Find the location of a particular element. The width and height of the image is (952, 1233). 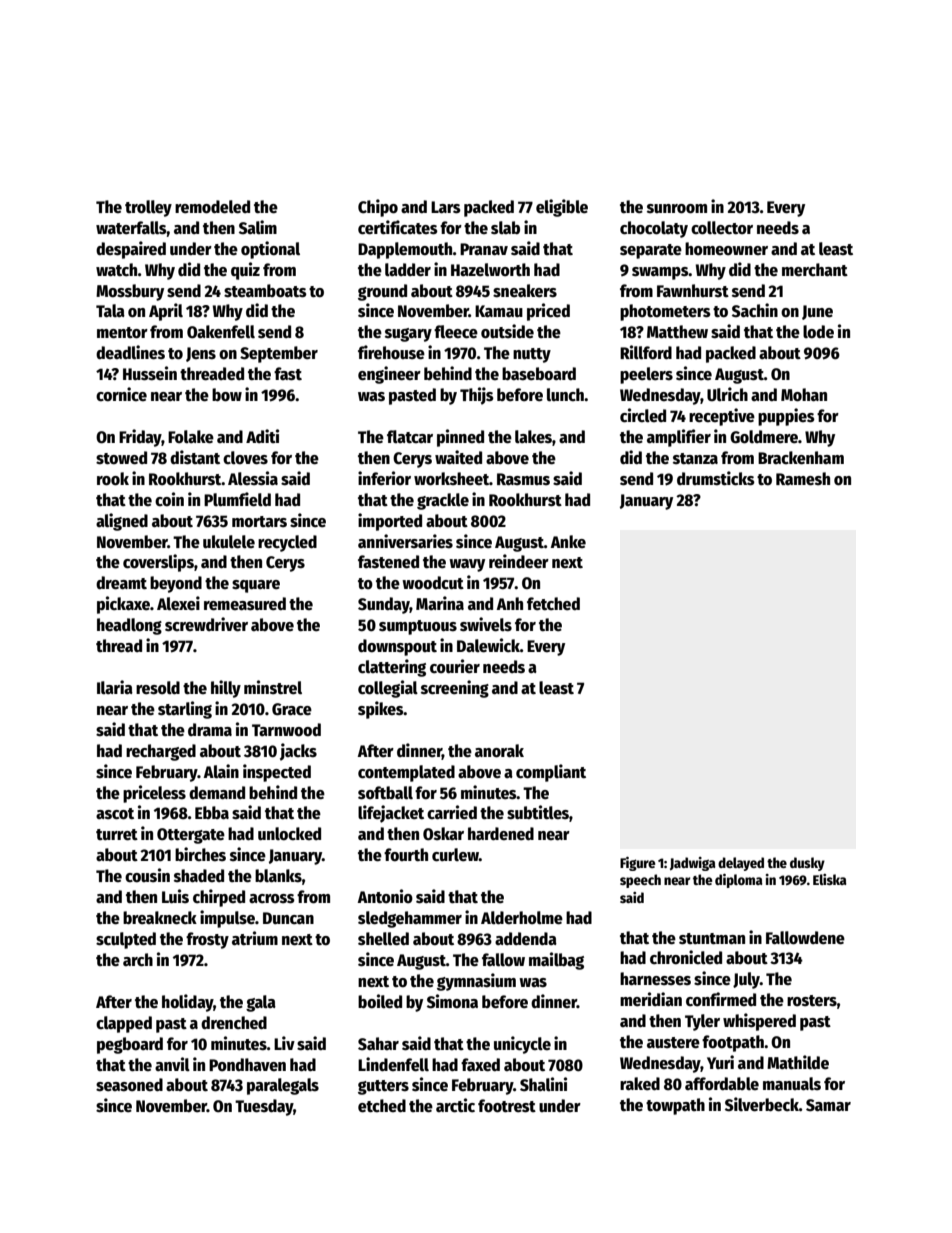

rosters is located at coordinates (812, 1001).
